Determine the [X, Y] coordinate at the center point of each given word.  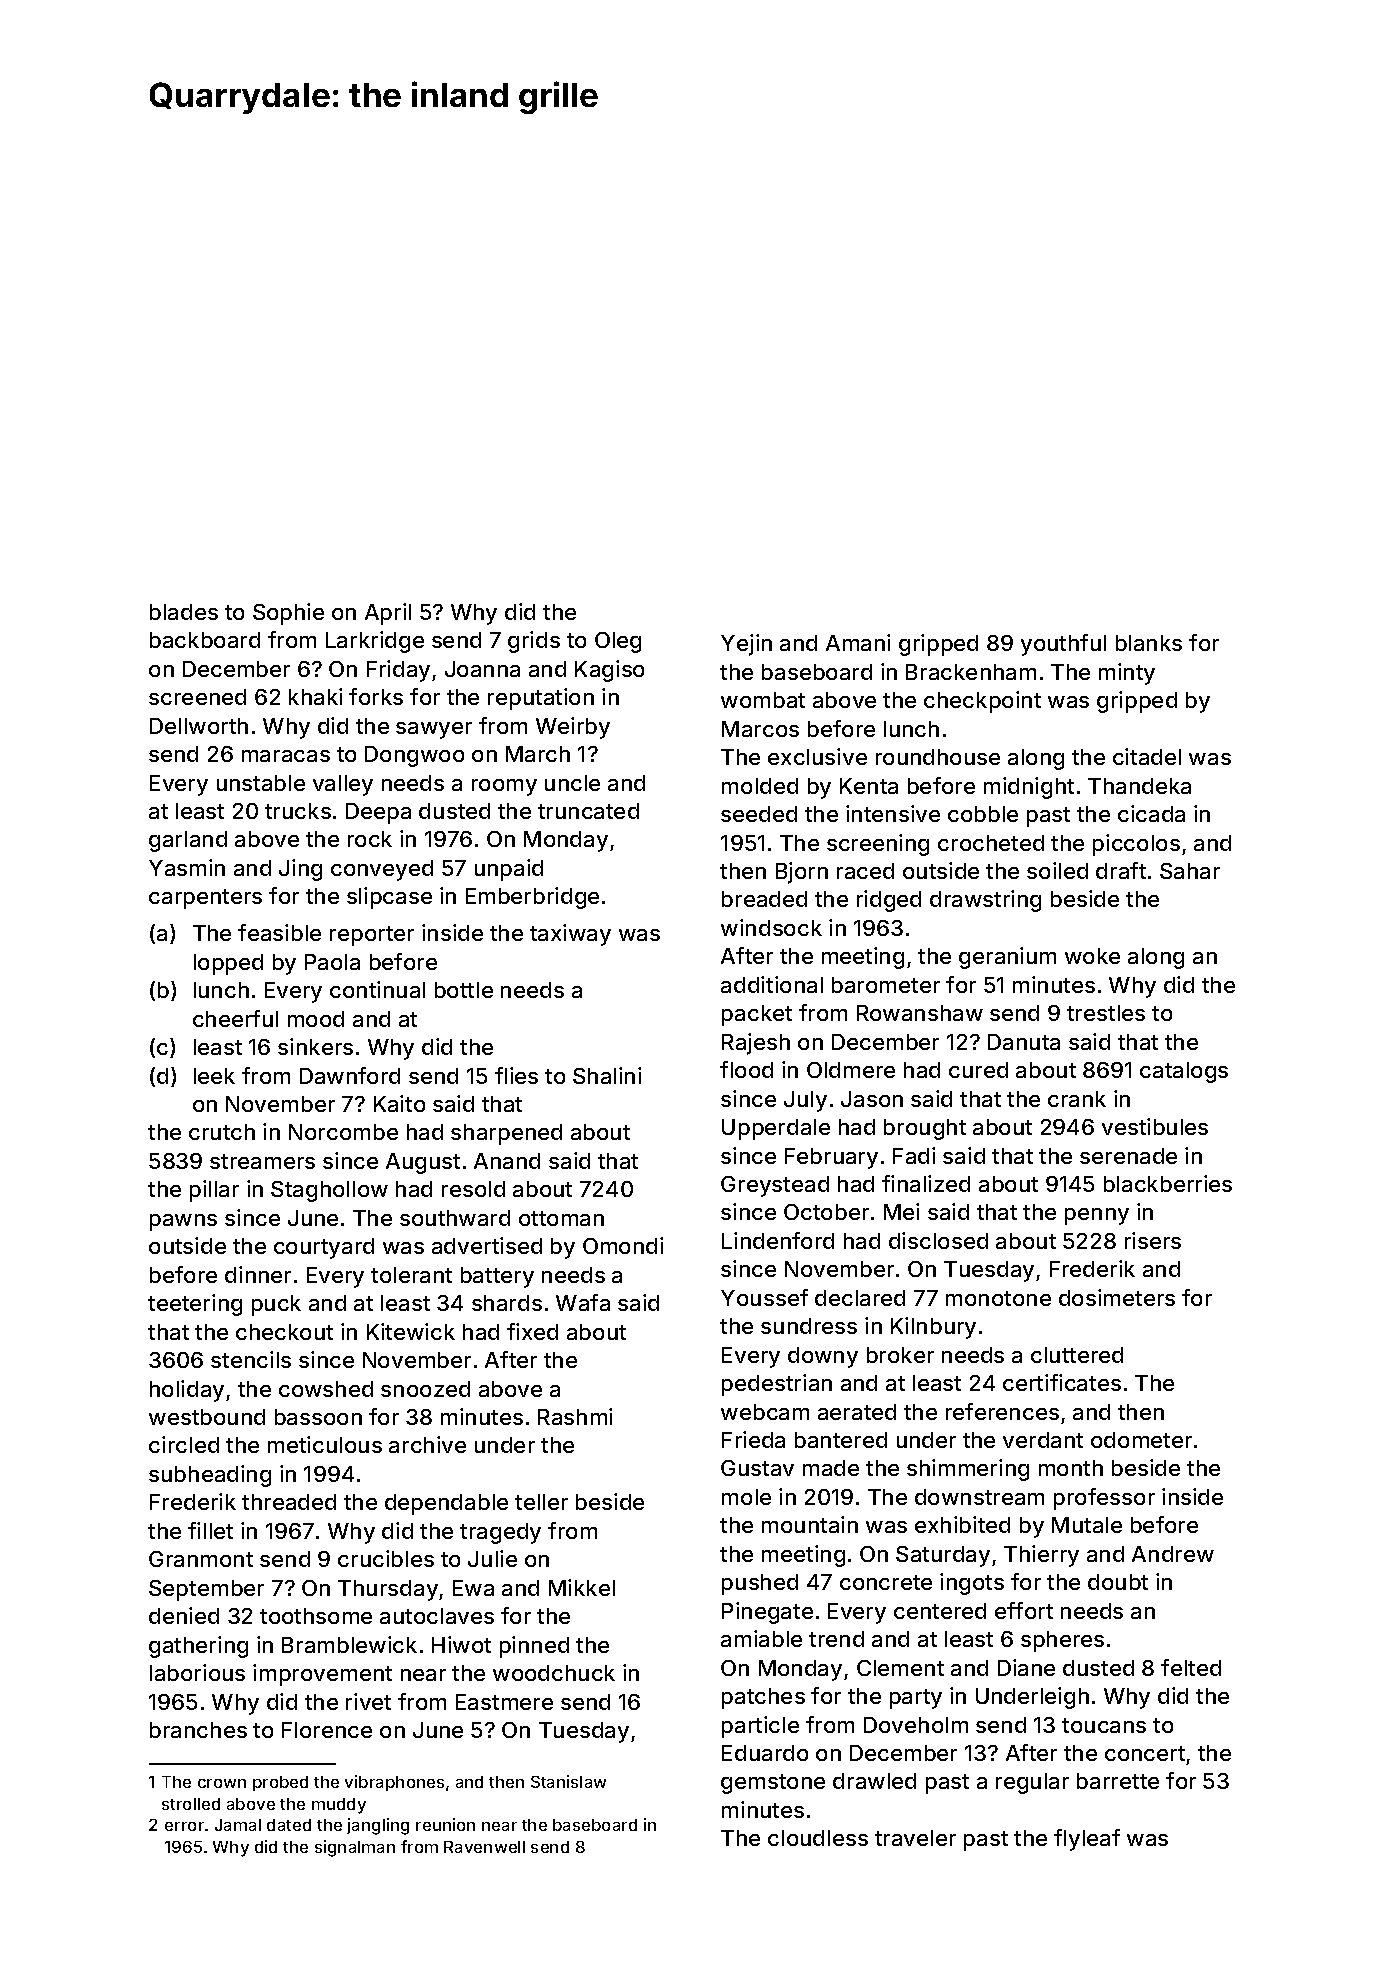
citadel [1147, 756]
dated [289, 1825]
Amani [858, 642]
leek [214, 1076]
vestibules [1155, 1126]
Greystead [775, 1186]
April [388, 614]
